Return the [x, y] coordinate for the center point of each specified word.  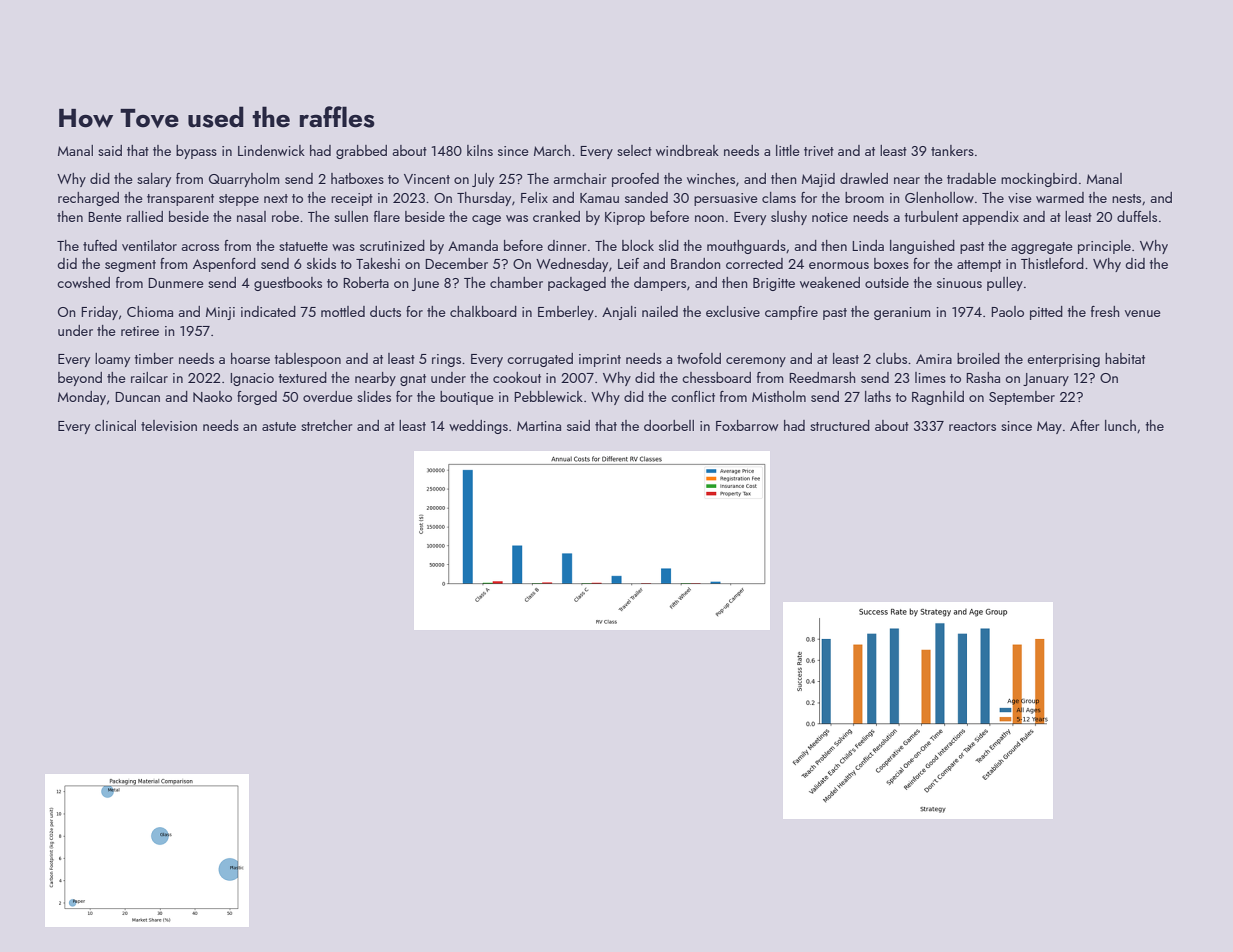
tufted [100, 245]
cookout [517, 377]
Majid [818, 180]
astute [279, 426]
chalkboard [483, 311]
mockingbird [1039, 180]
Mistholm [779, 396]
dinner [567, 245]
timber [154, 358]
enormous [839, 265]
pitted [1046, 313]
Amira [934, 359]
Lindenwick [271, 150]
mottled [343, 311]
